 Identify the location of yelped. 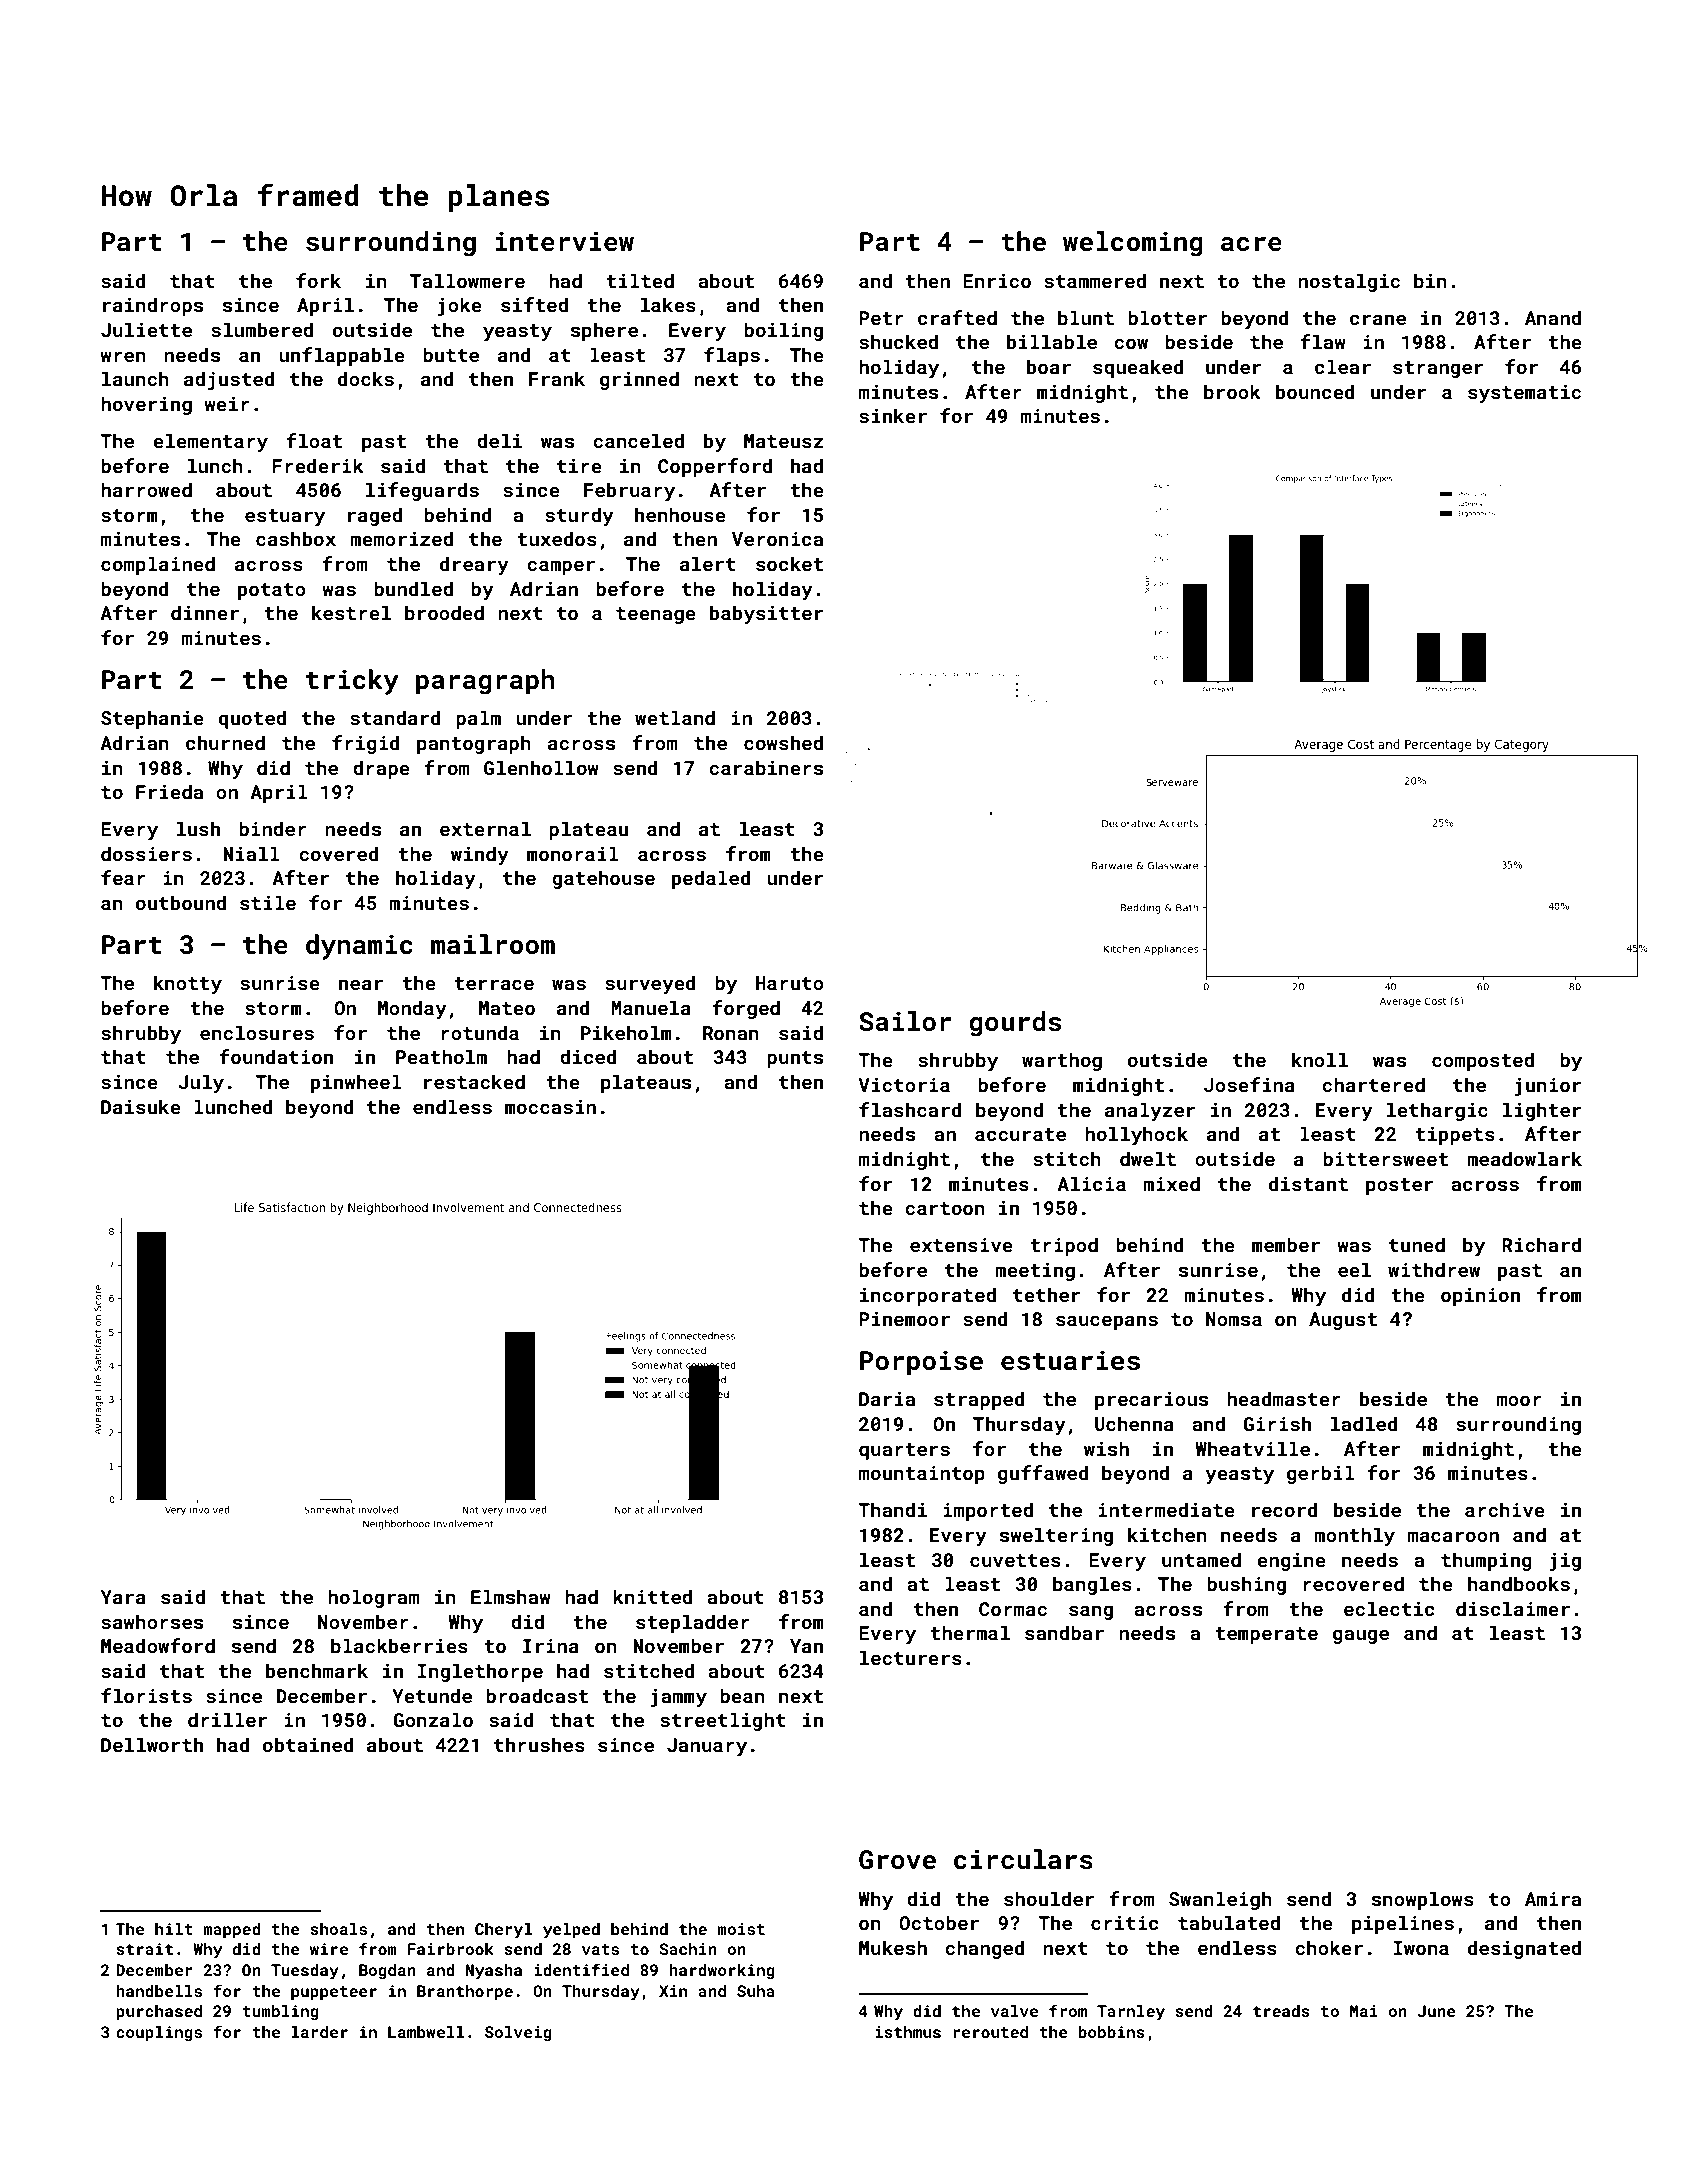
(571, 1931).
